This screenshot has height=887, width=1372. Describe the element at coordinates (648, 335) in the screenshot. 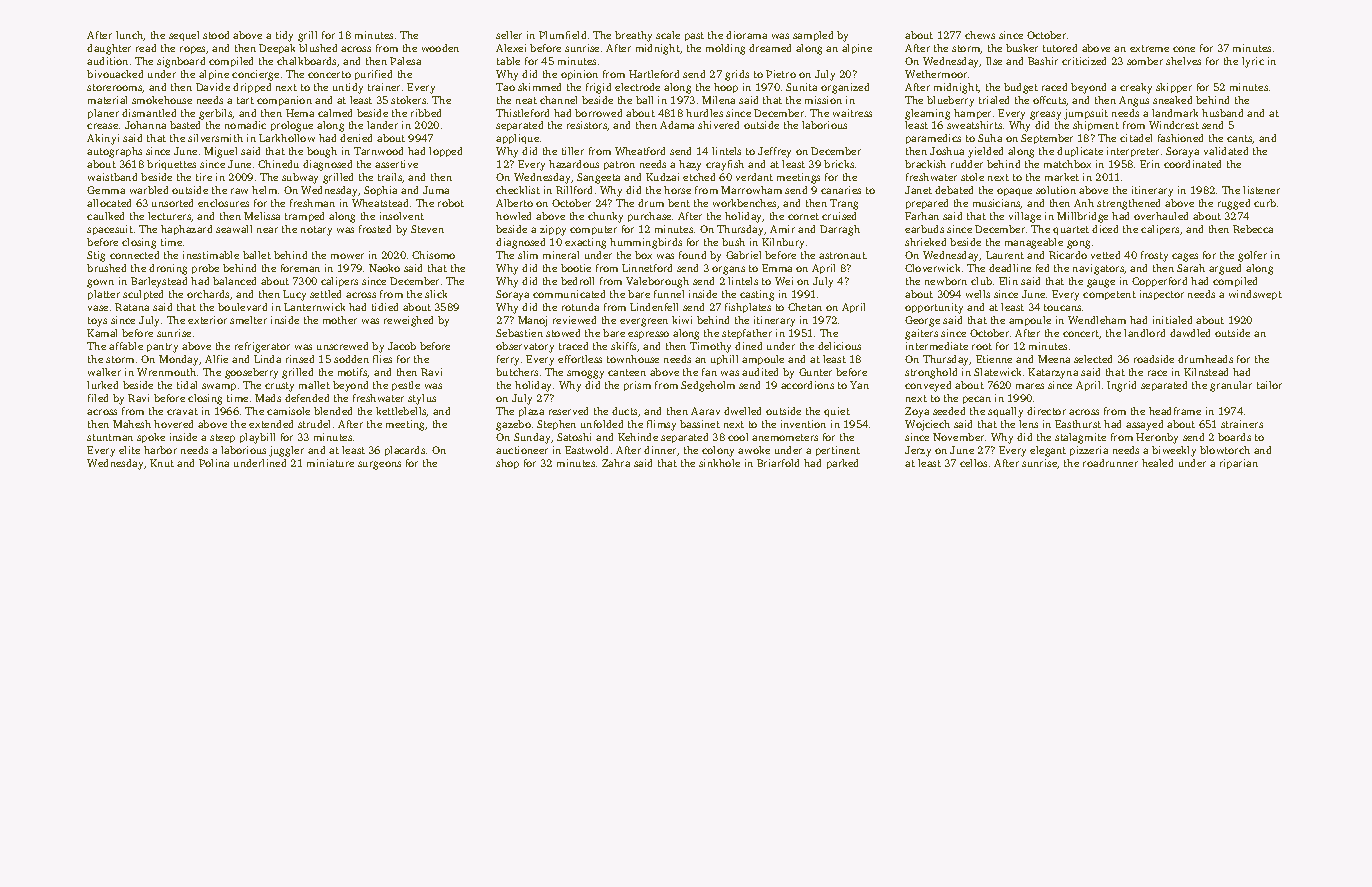

I see `espresso` at that location.
